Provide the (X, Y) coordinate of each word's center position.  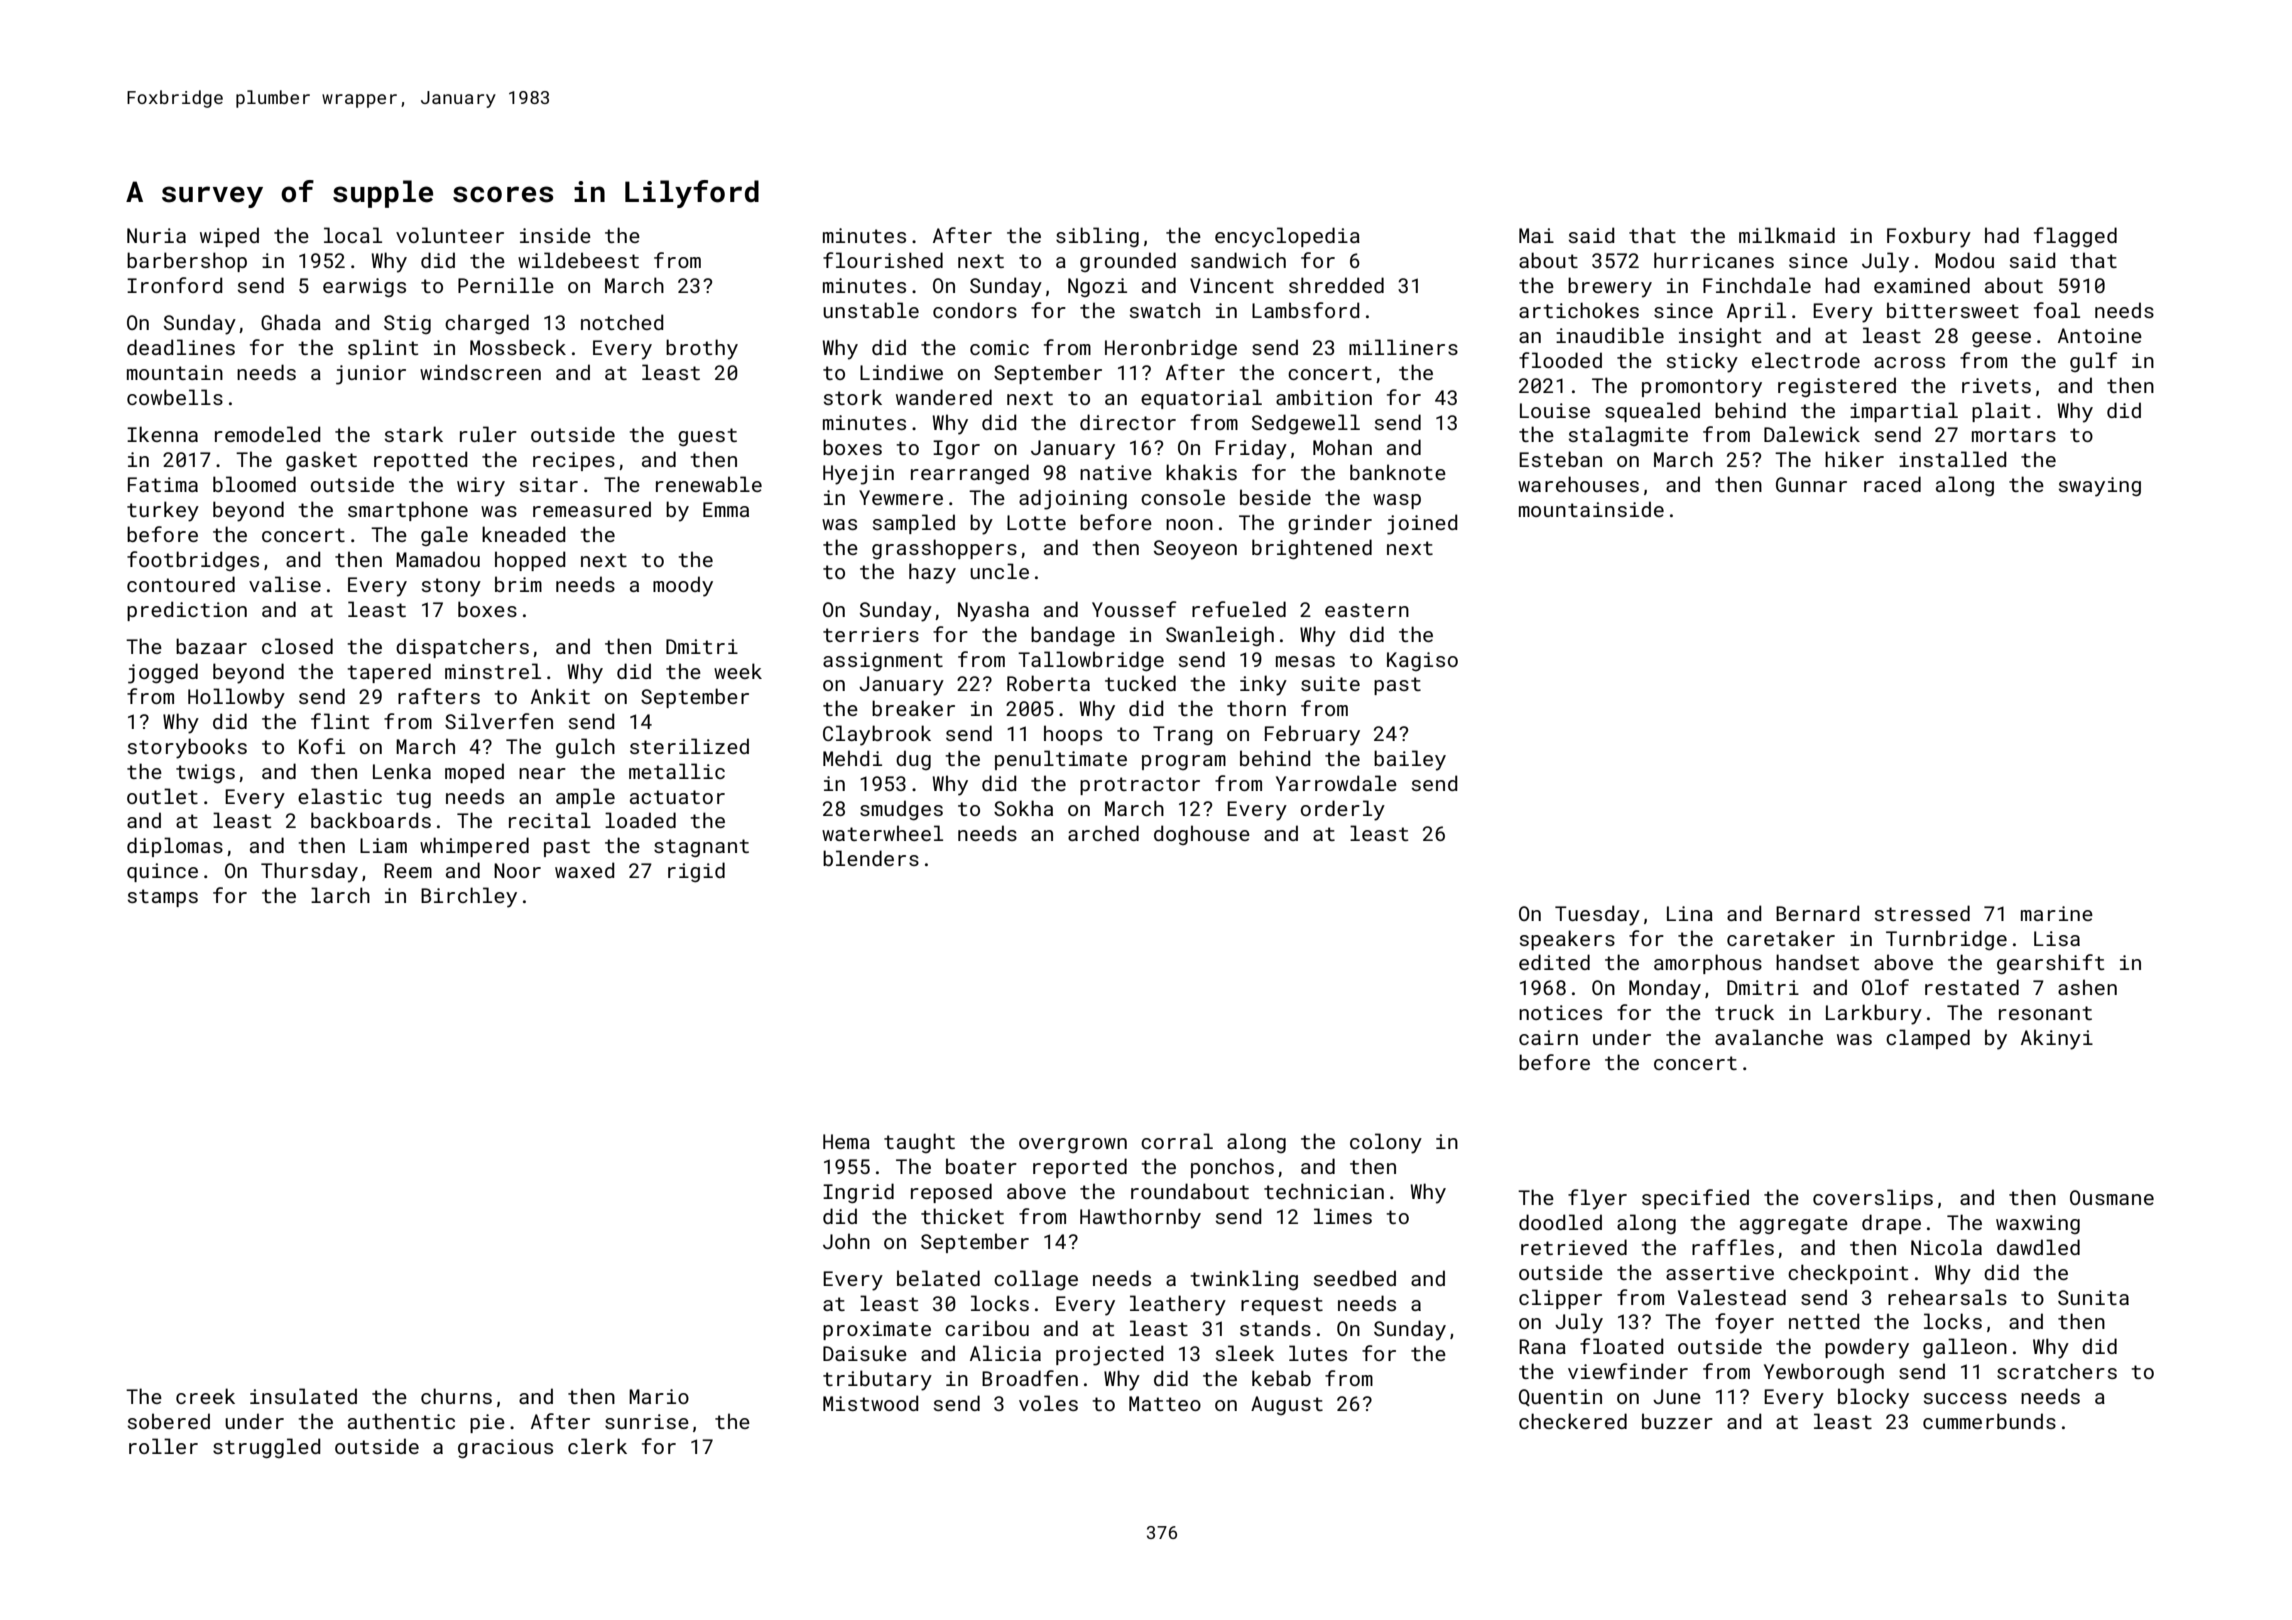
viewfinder (1628, 1371)
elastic (340, 796)
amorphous (1708, 964)
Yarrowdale (1336, 783)
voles (1048, 1403)
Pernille (506, 285)
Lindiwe (901, 372)
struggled (267, 1448)
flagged (2075, 237)
